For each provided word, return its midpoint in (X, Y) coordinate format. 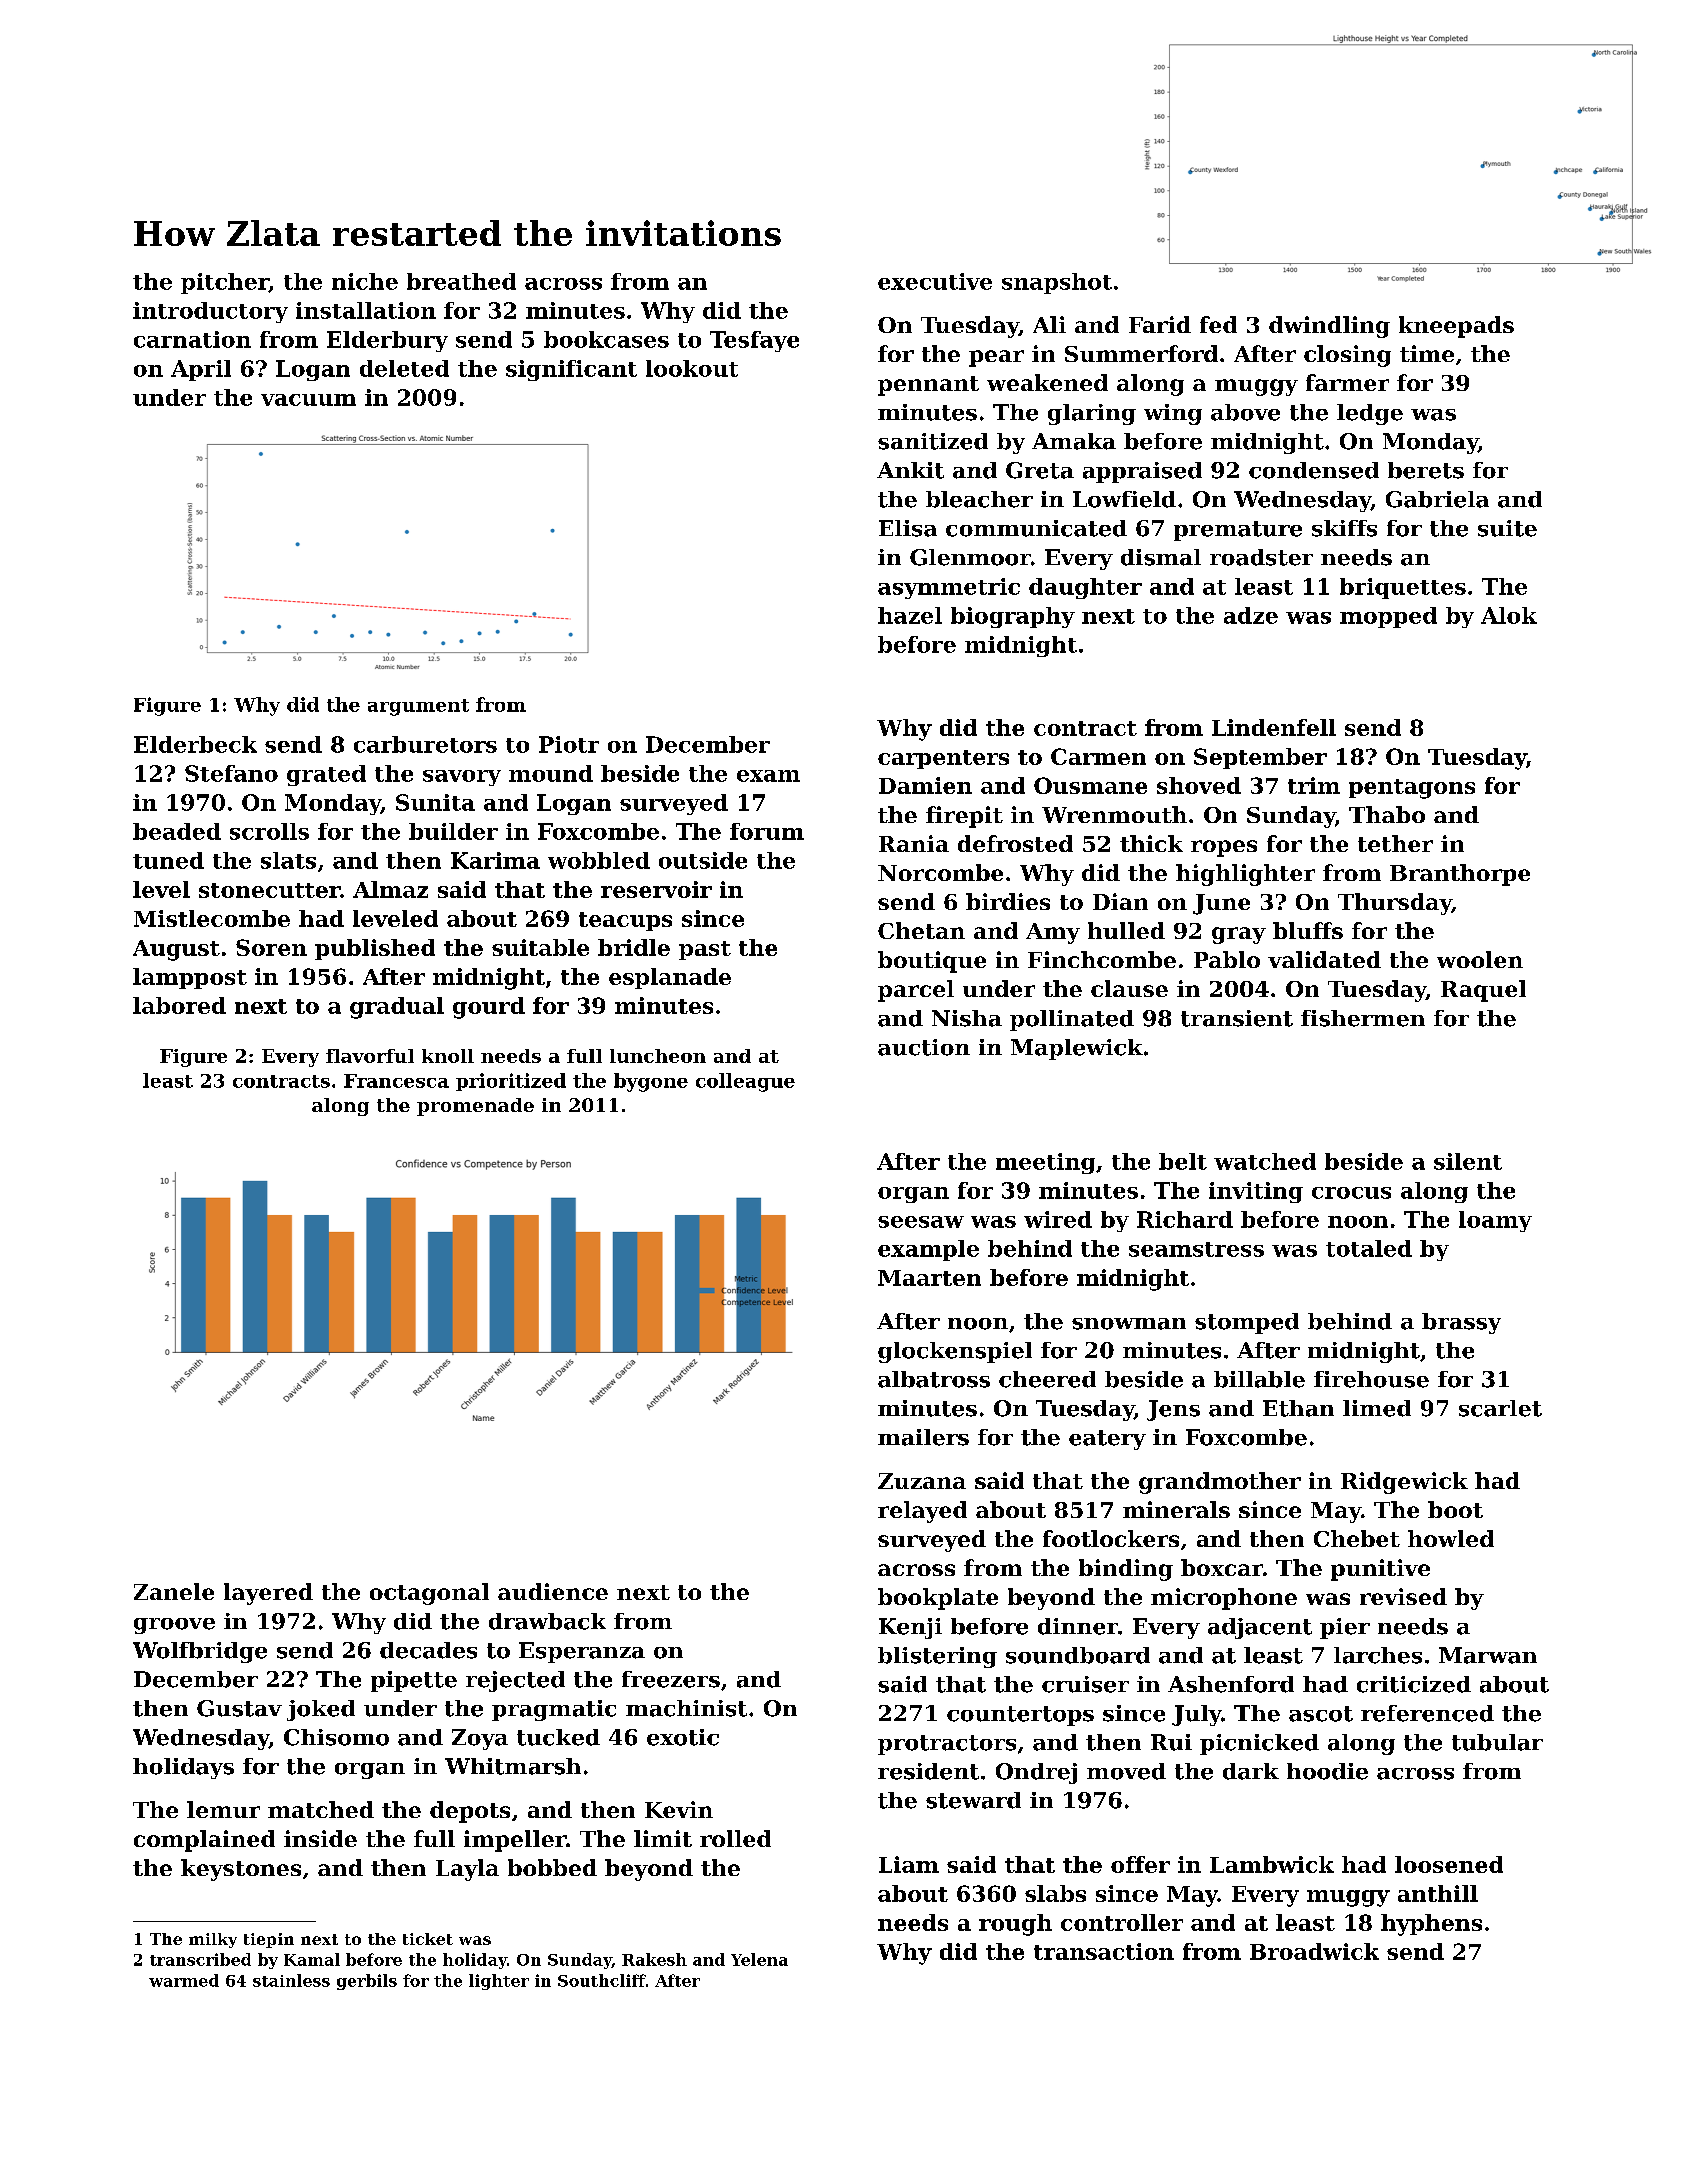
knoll (448, 1056)
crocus (1351, 1193)
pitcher (225, 283)
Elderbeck (195, 744)
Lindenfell (1274, 727)
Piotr (569, 744)
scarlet (1500, 1408)
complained (204, 1841)
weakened (1047, 382)
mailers (923, 1437)
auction (924, 1047)
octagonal (429, 1594)
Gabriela (1437, 499)
